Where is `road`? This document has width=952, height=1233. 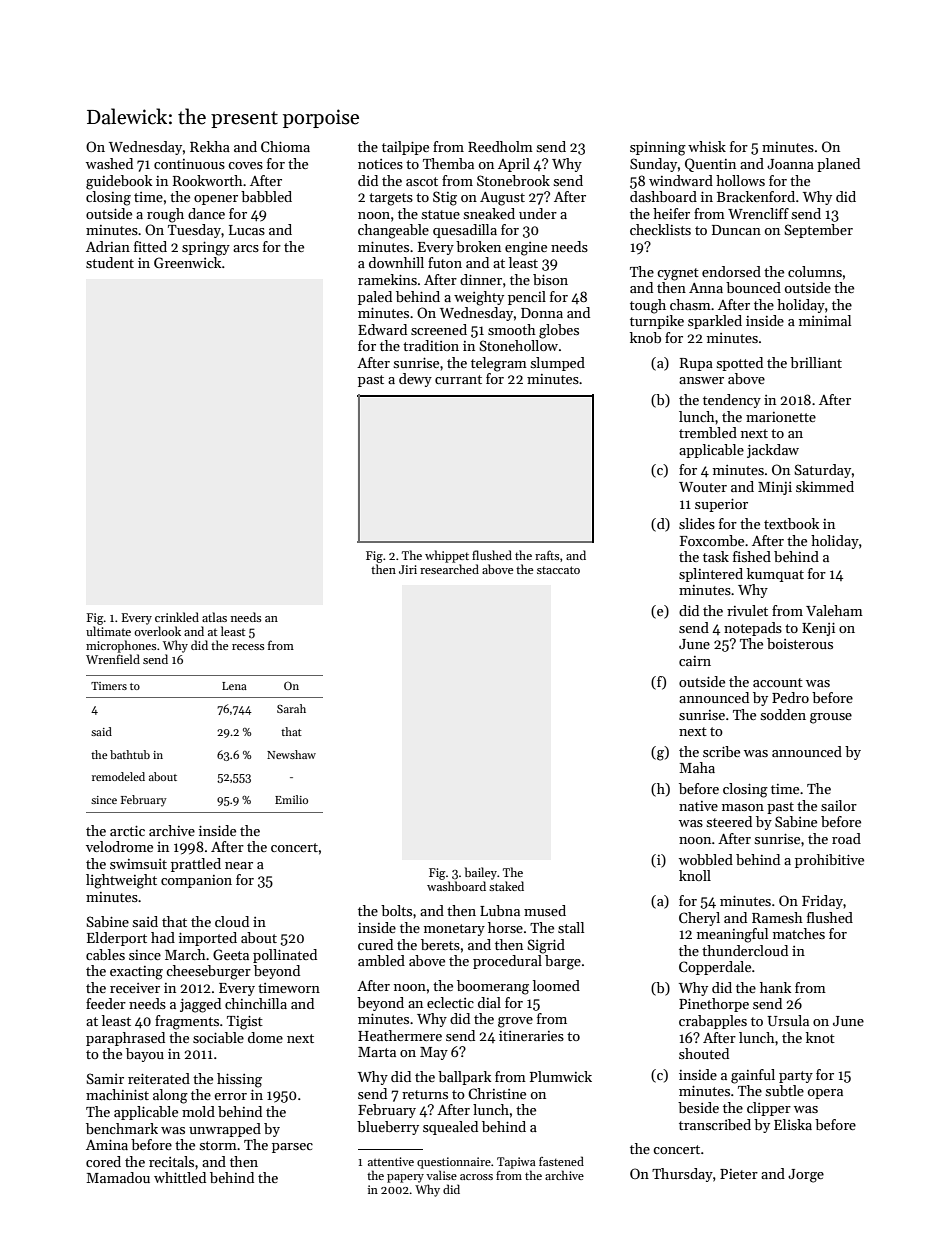
road is located at coordinates (846, 838).
